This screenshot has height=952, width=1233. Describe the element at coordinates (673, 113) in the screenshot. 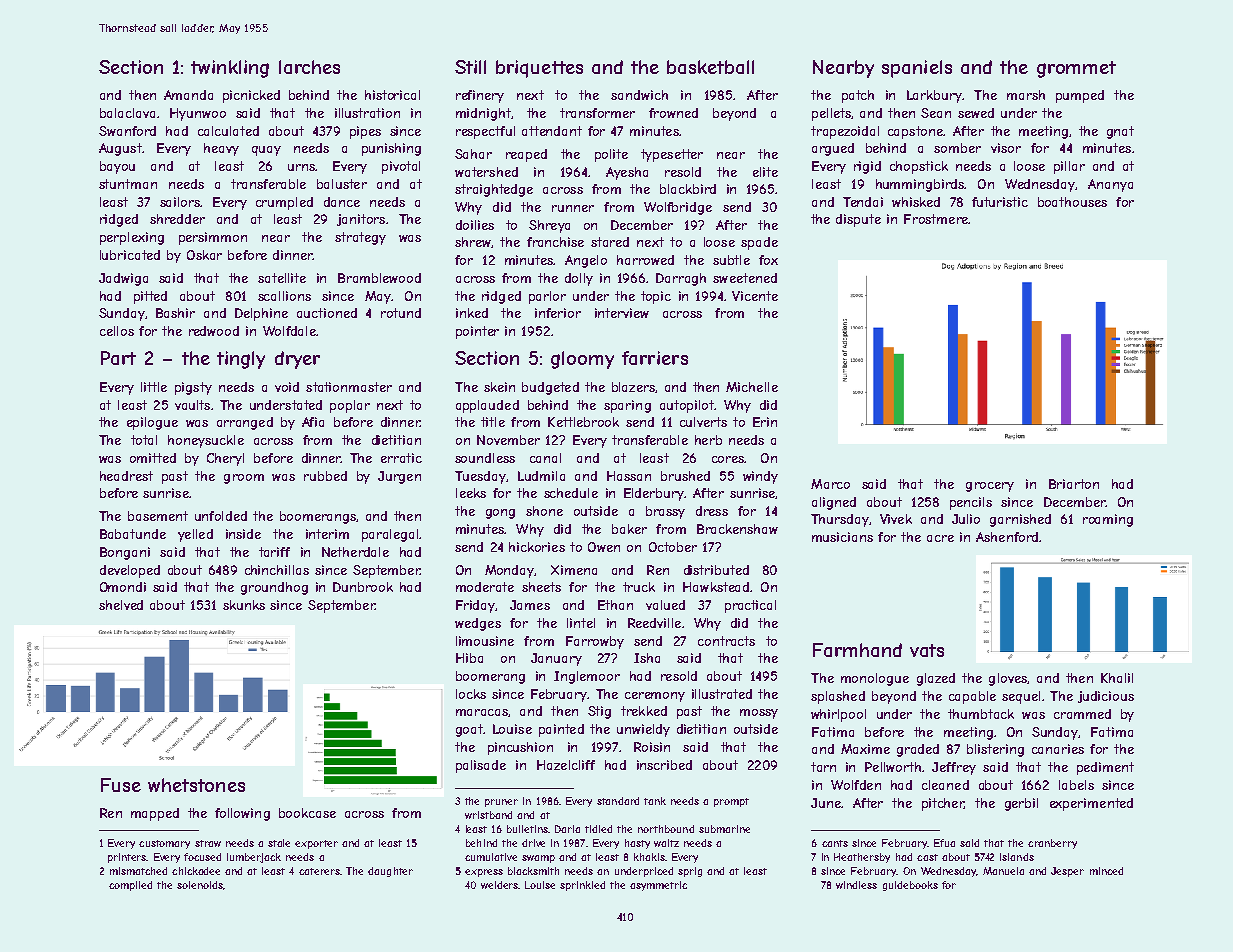

I see `frowned` at that location.
